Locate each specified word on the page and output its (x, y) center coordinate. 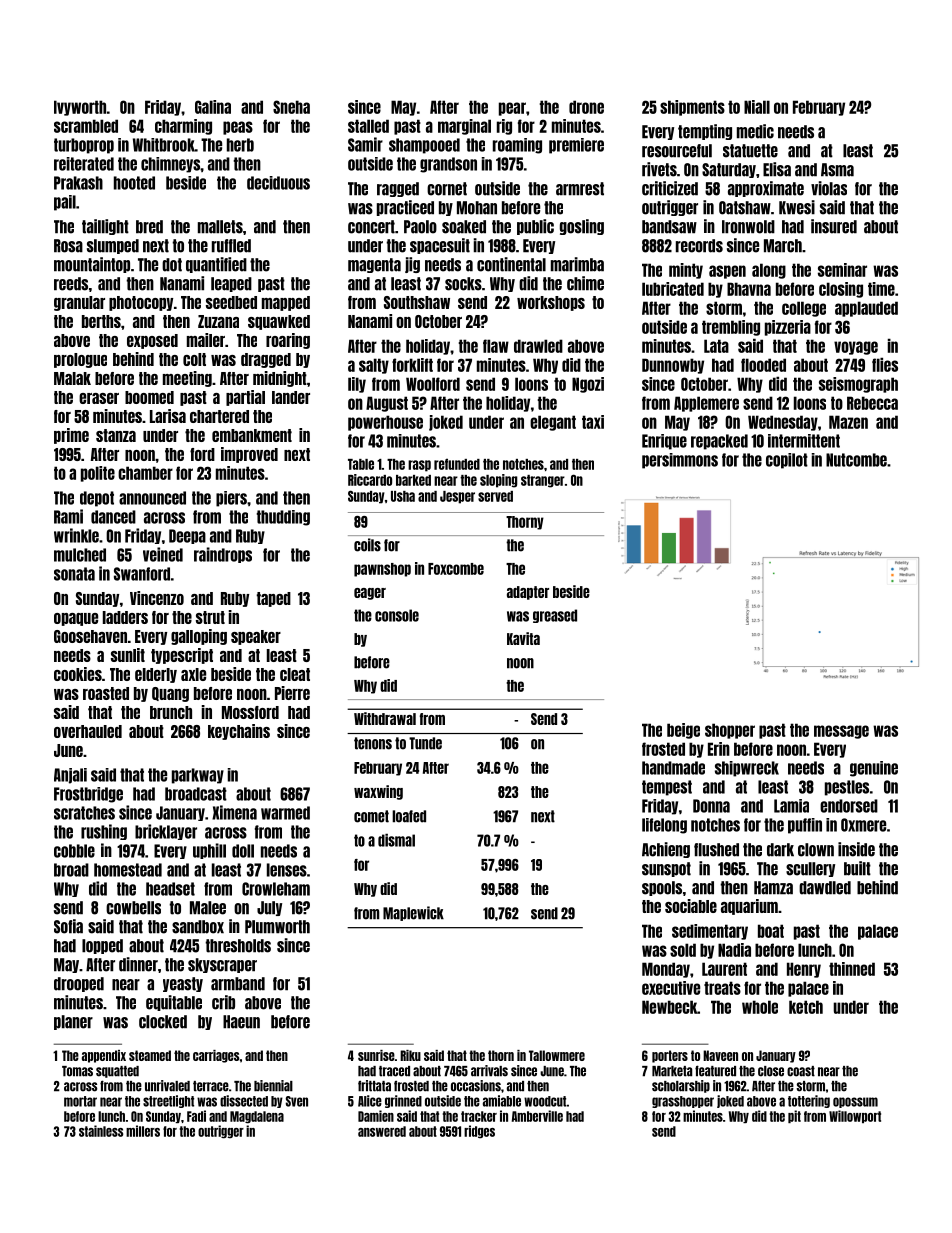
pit (794, 1116)
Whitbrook (164, 145)
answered (382, 1131)
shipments (692, 108)
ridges (479, 1132)
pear (512, 109)
